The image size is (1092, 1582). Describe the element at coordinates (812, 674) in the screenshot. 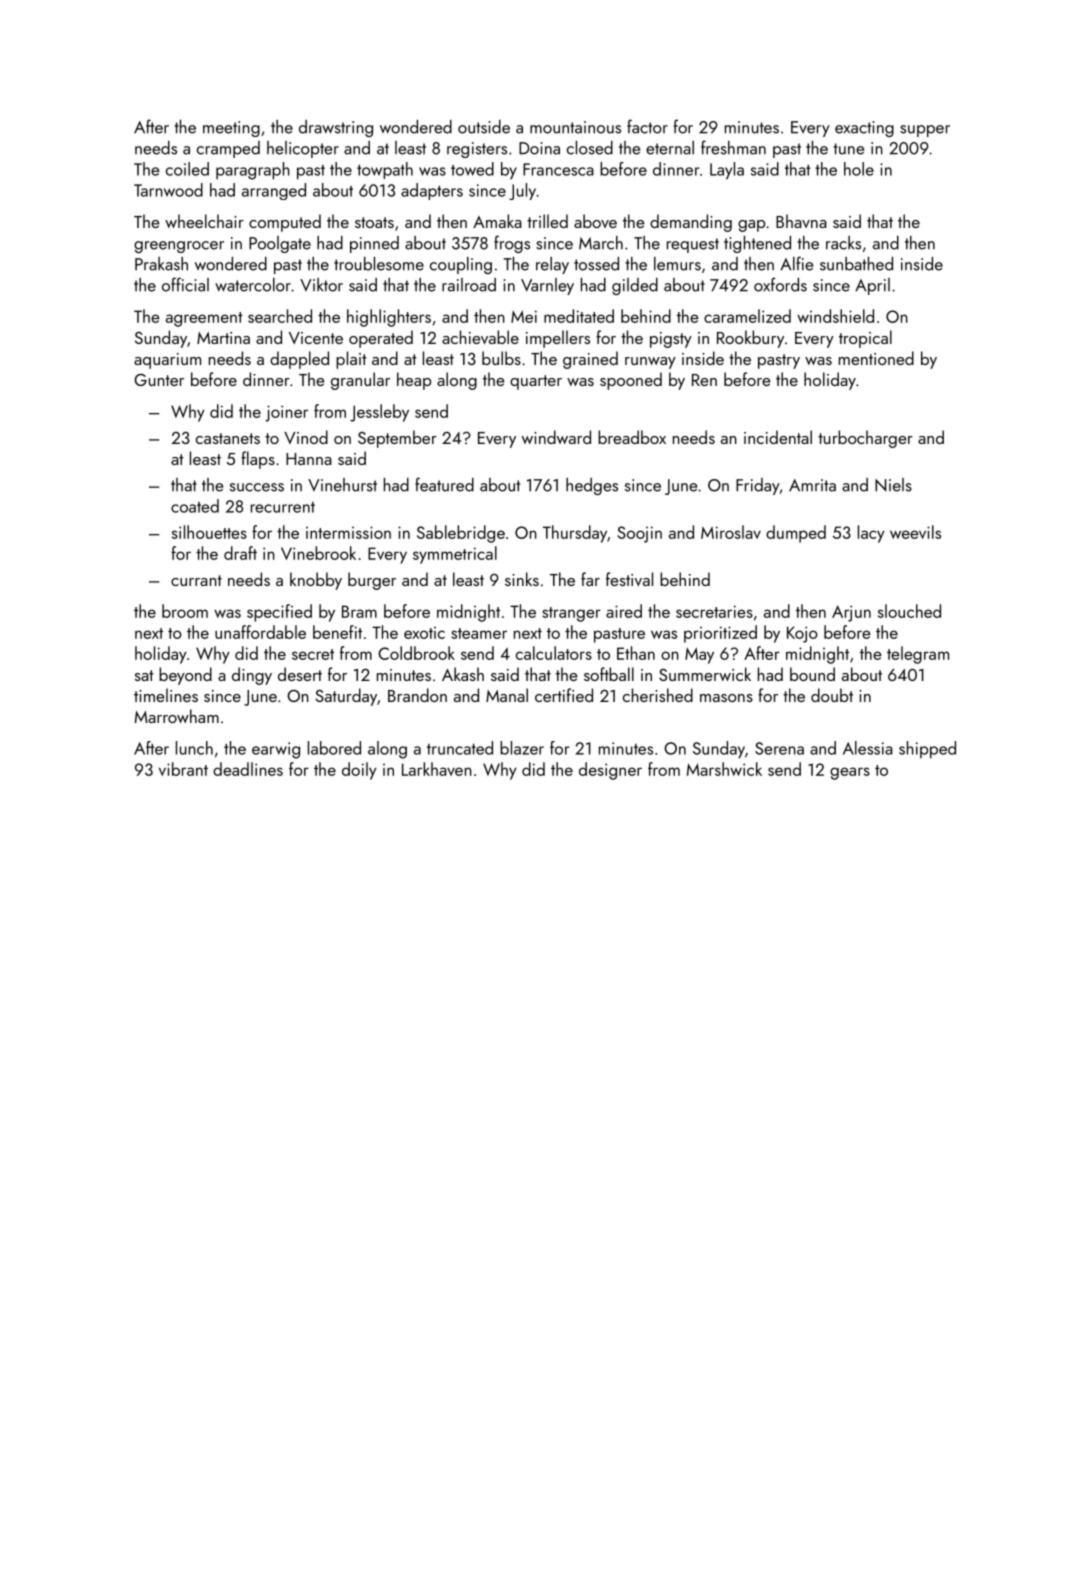

I see `bound` at that location.
